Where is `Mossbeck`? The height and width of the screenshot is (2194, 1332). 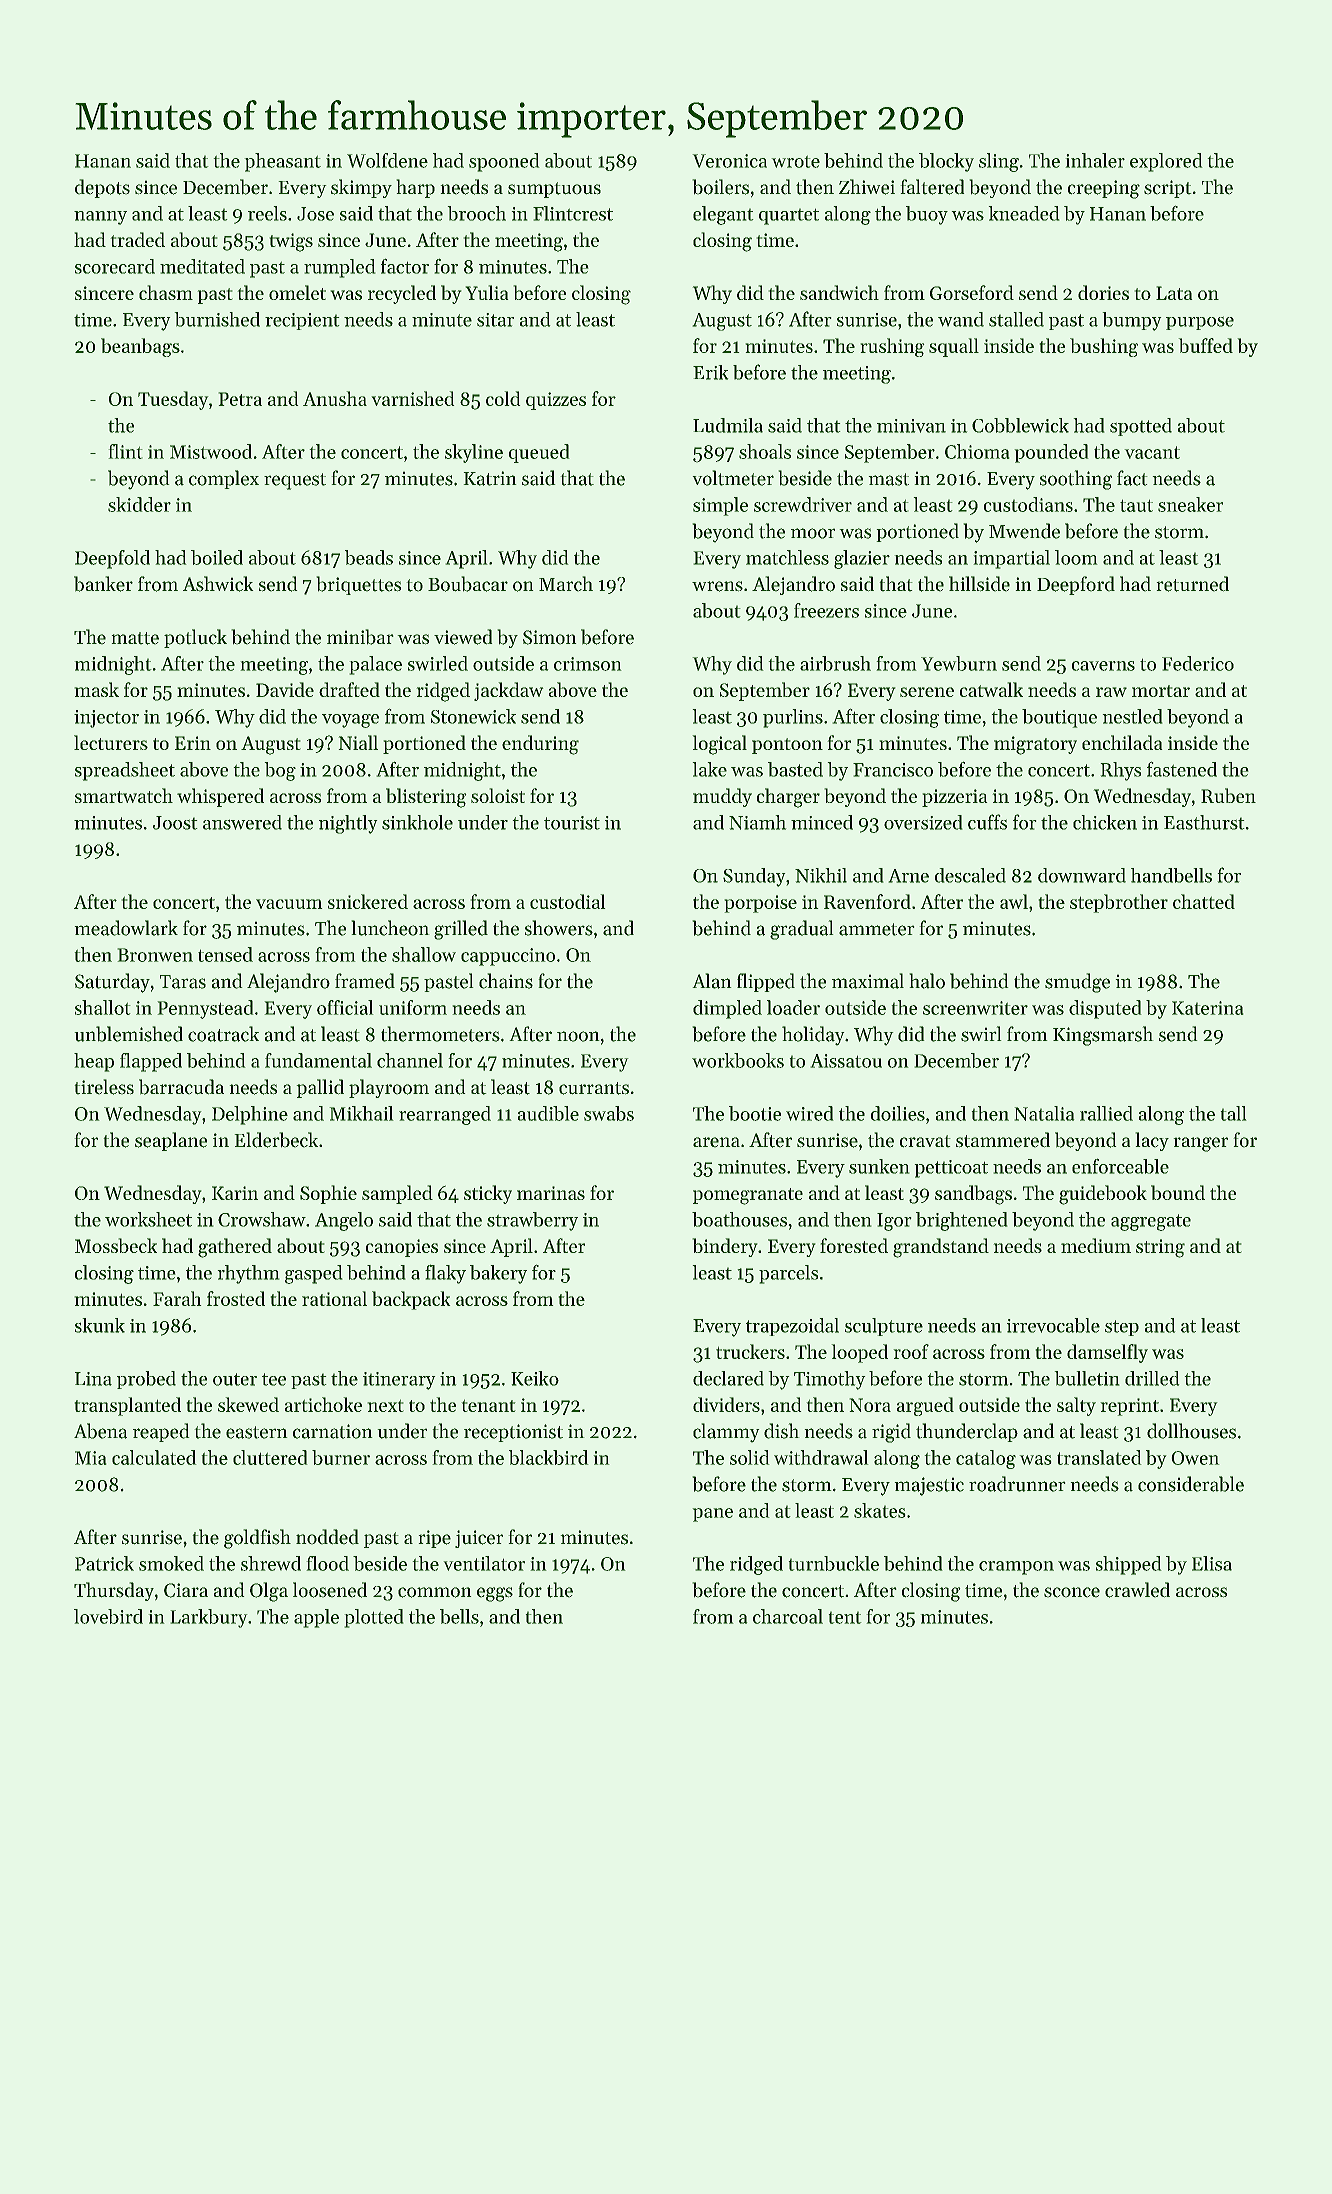
Mossbeck is located at coordinates (116, 1245).
